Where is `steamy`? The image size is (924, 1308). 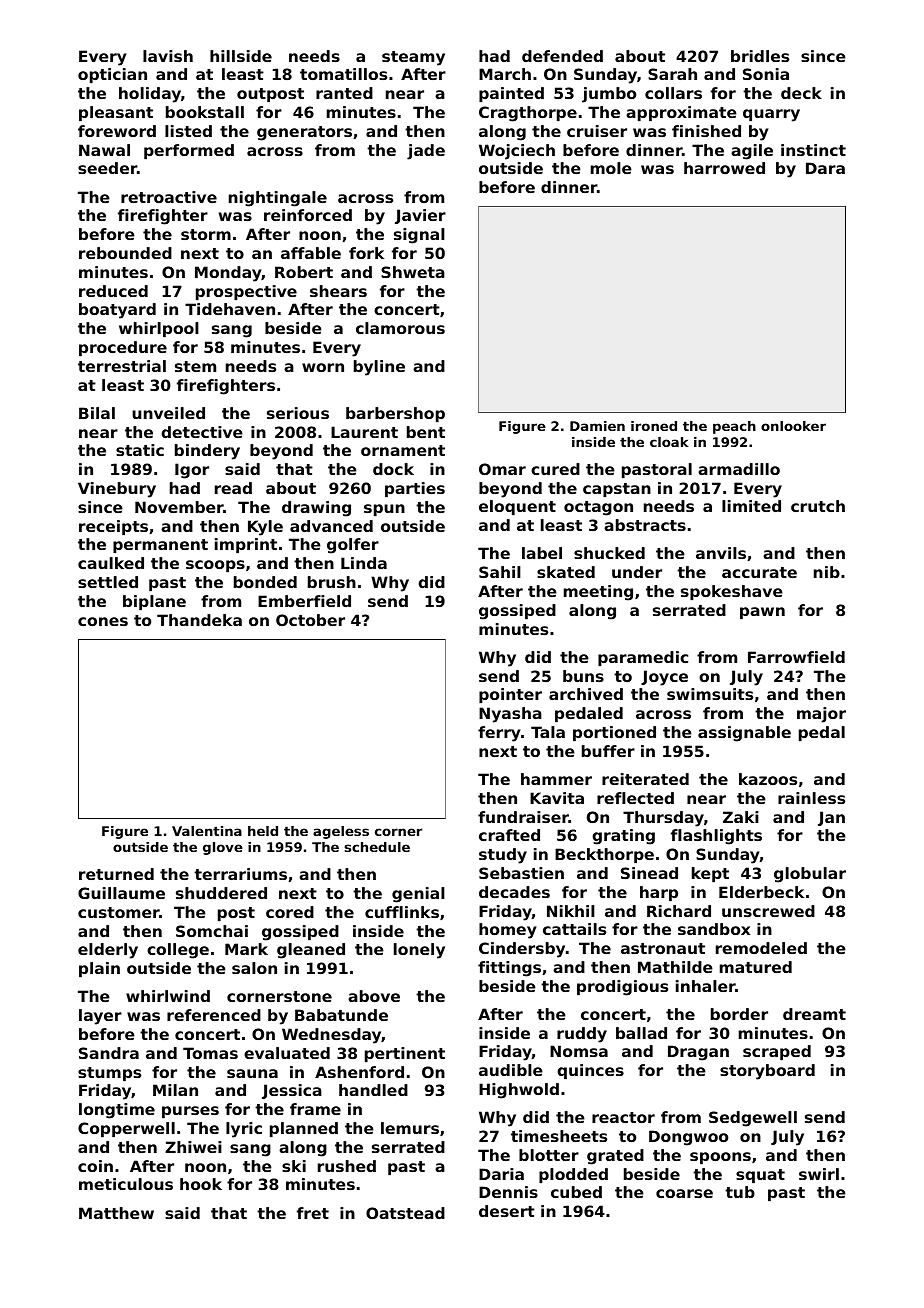
steamy is located at coordinates (413, 58).
